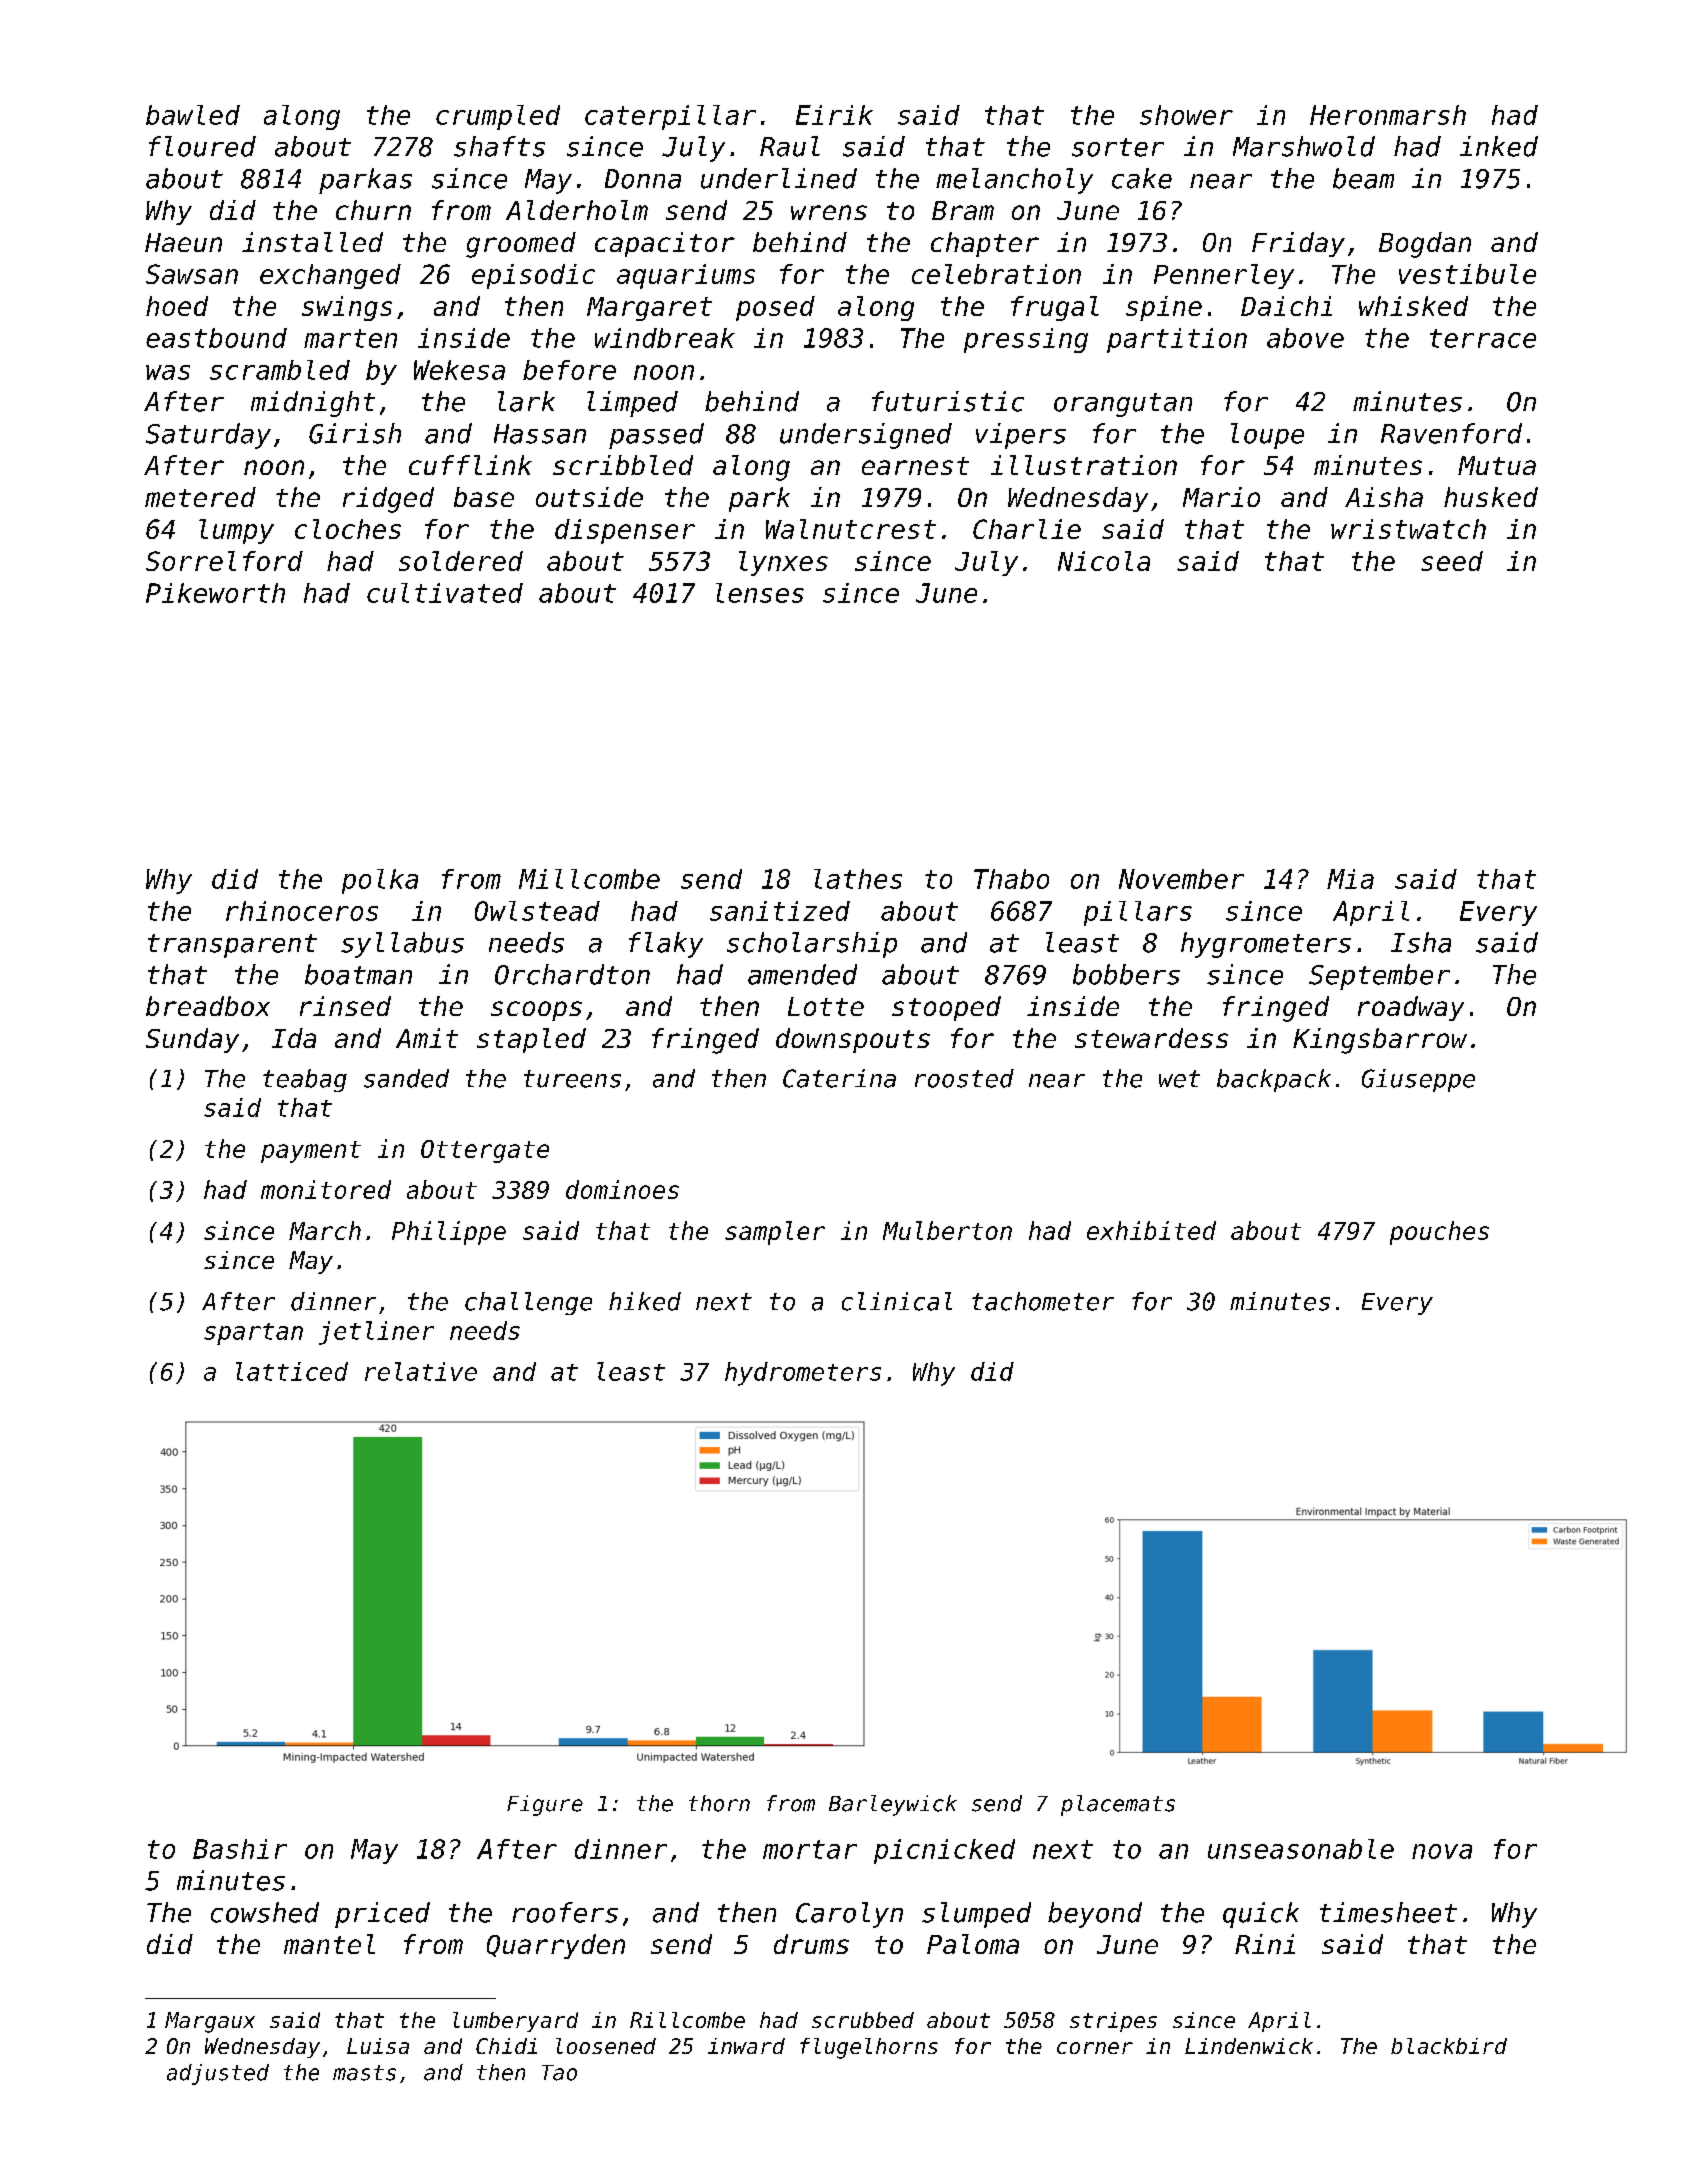 This screenshot has width=1683, height=2178. What do you see at coordinates (1363, 178) in the screenshot?
I see `beam` at bounding box center [1363, 178].
